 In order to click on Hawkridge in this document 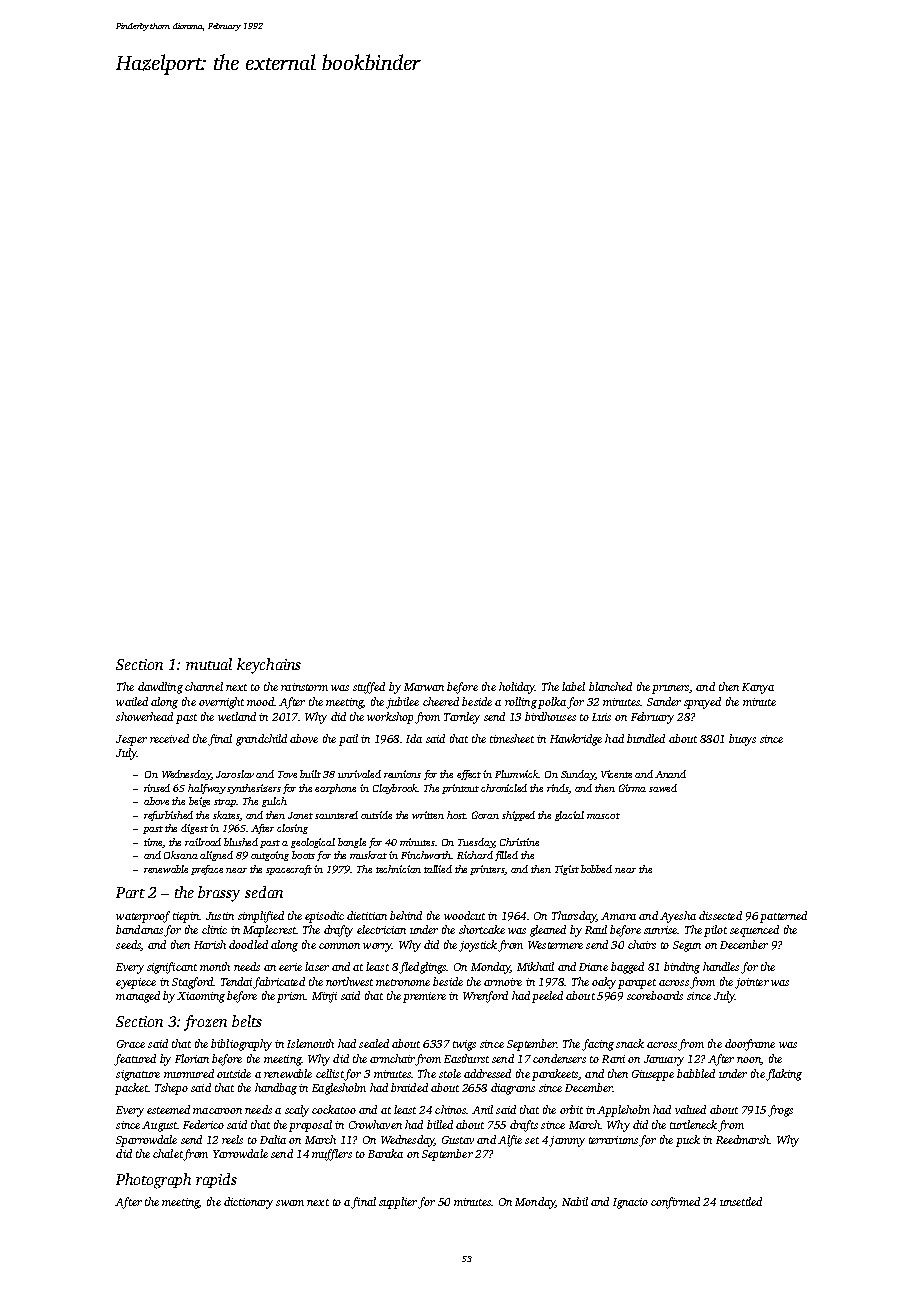, I will do `click(576, 740)`.
